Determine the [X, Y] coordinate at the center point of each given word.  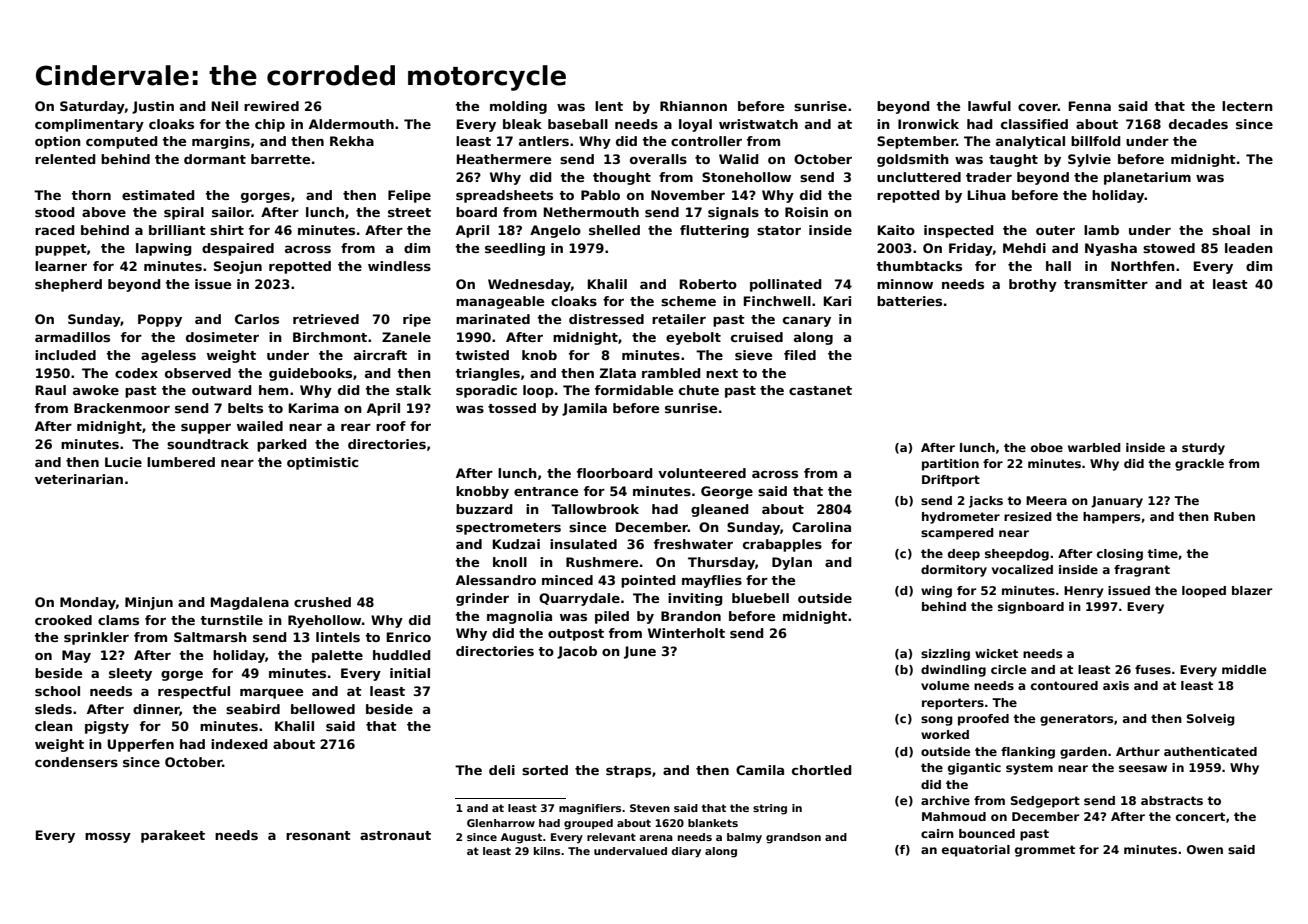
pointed [648, 581]
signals [733, 213]
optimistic [322, 463]
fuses [1153, 669]
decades [1198, 124]
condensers [76, 762]
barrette [280, 159]
